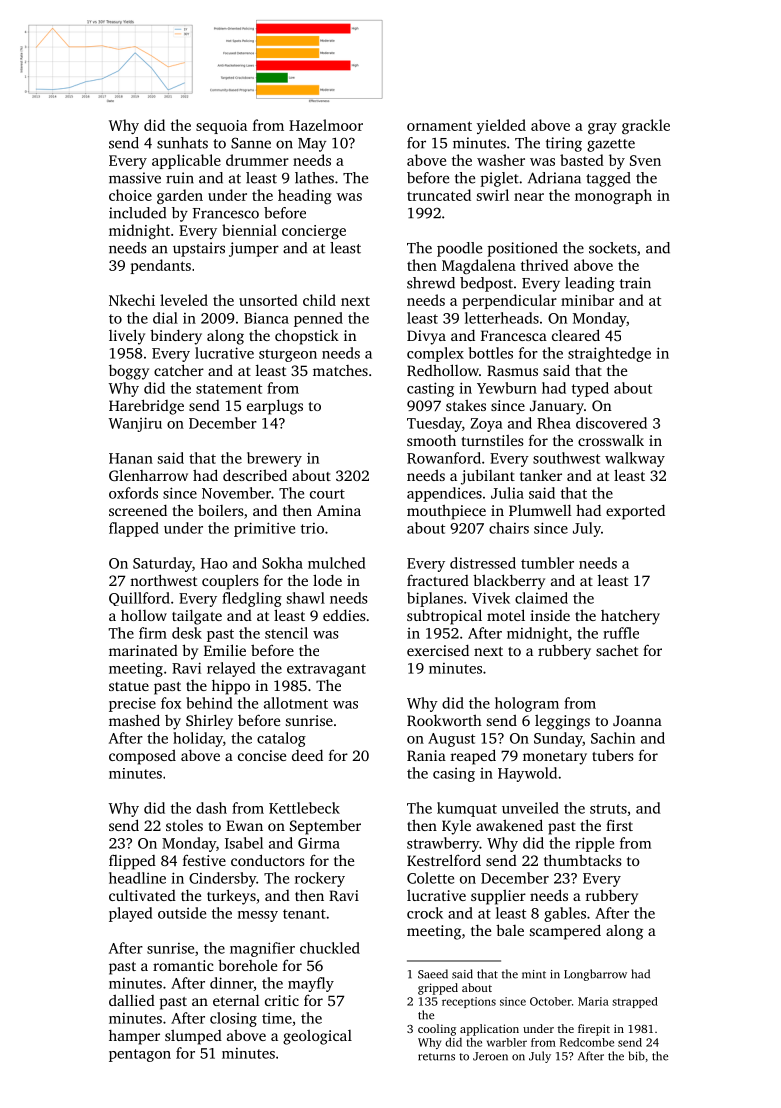  I want to click on Jeroen, so click(490, 1056).
